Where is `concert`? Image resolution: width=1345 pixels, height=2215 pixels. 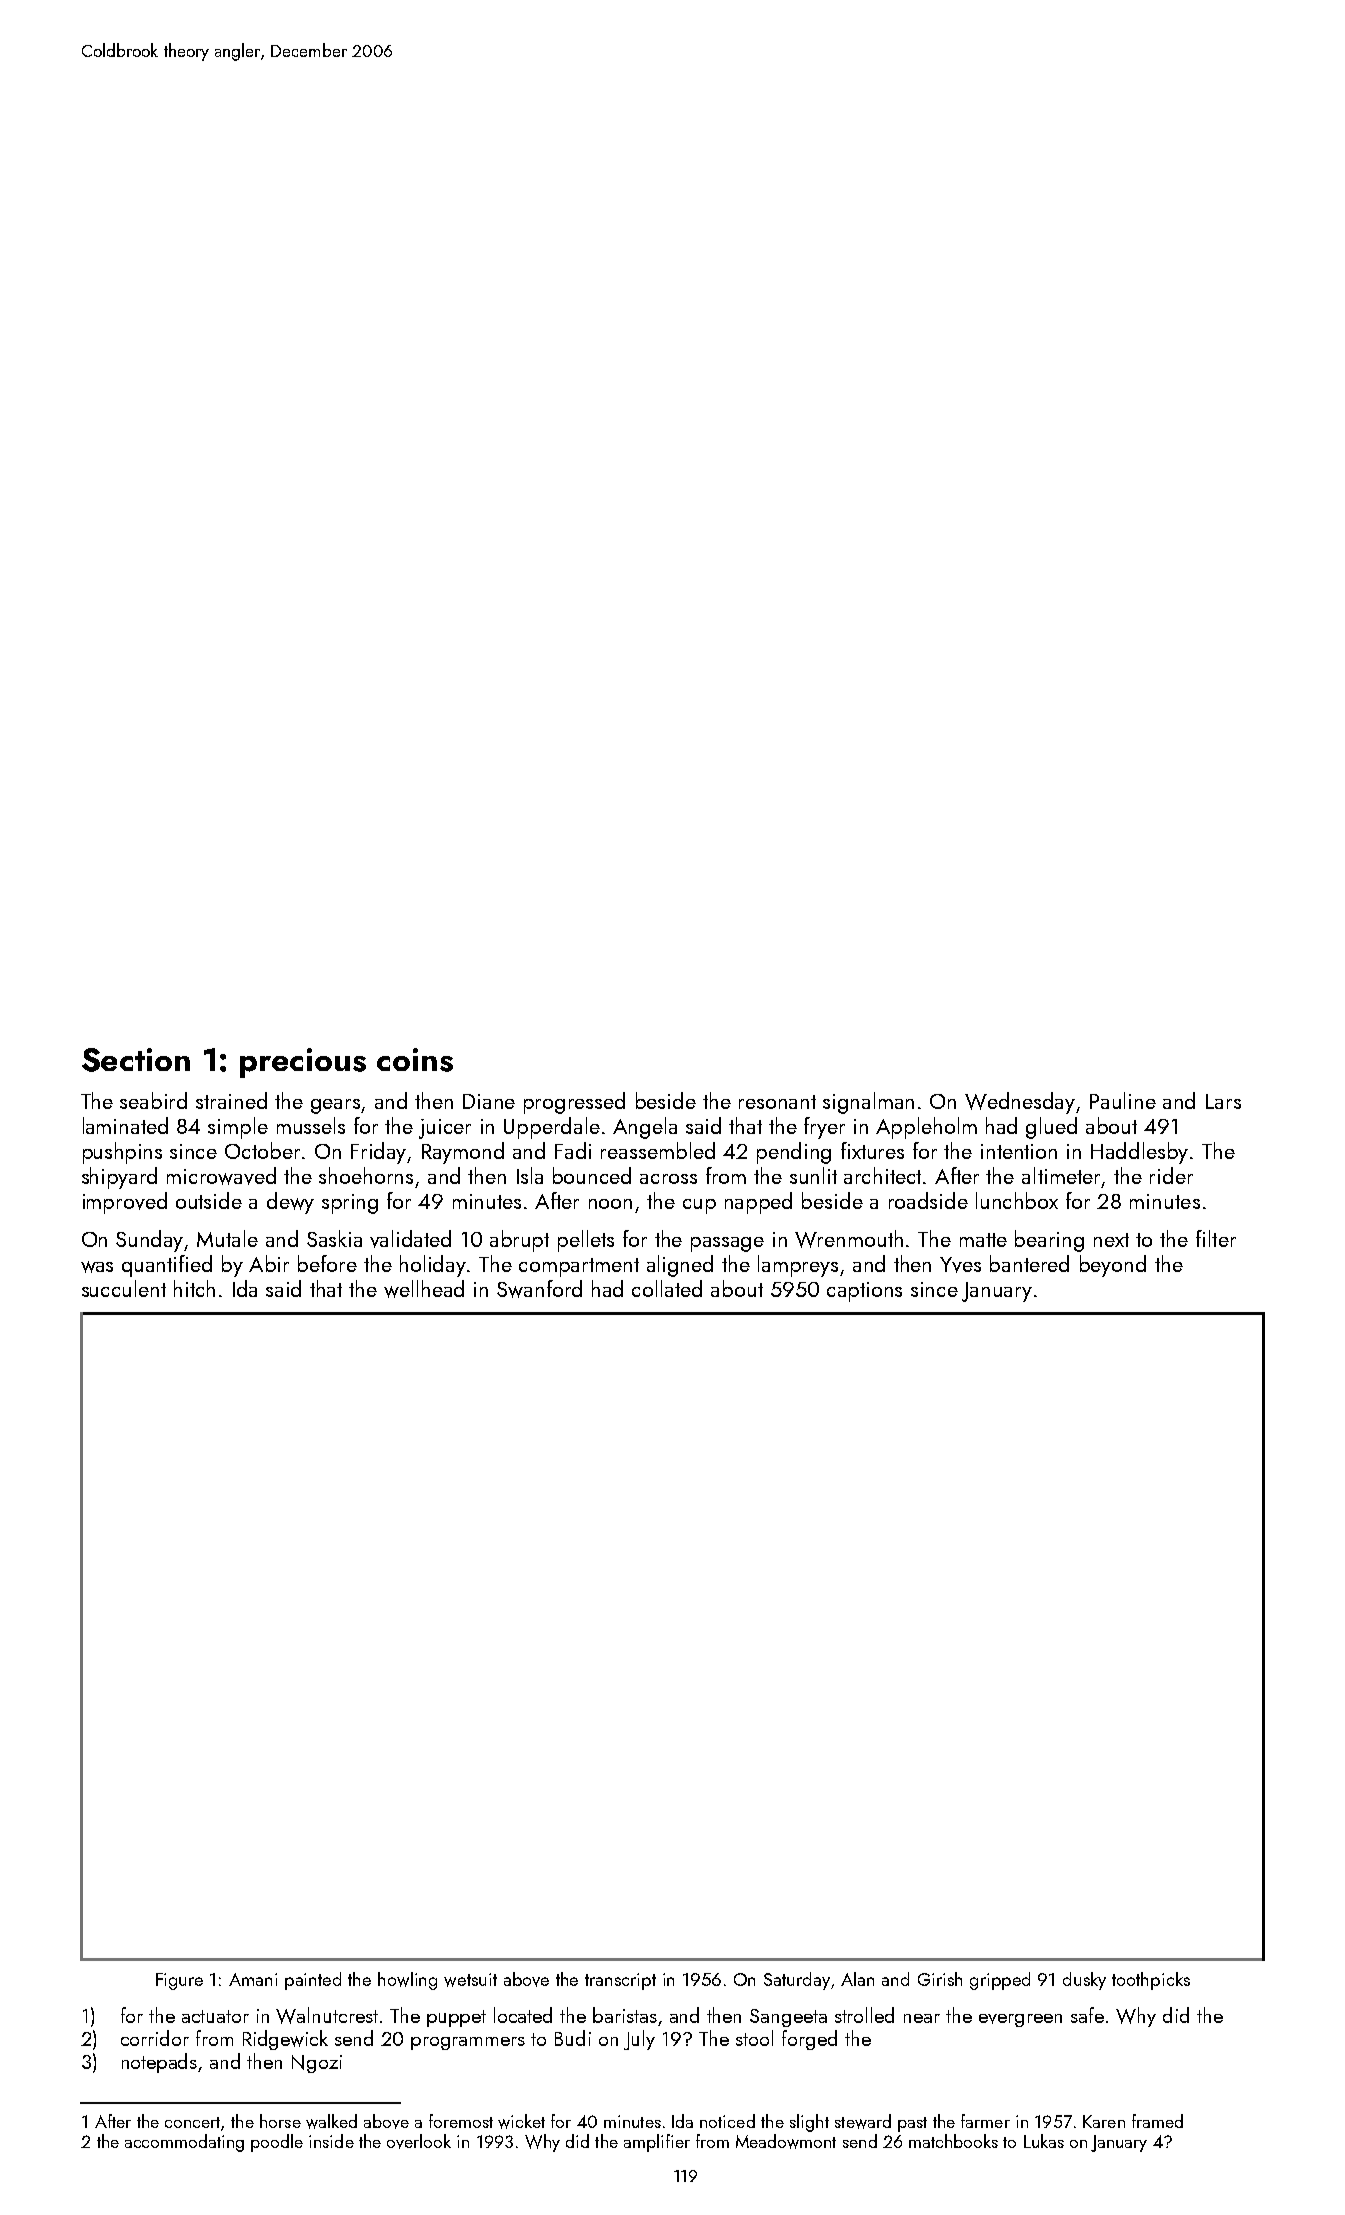
concert is located at coordinates (192, 2122).
